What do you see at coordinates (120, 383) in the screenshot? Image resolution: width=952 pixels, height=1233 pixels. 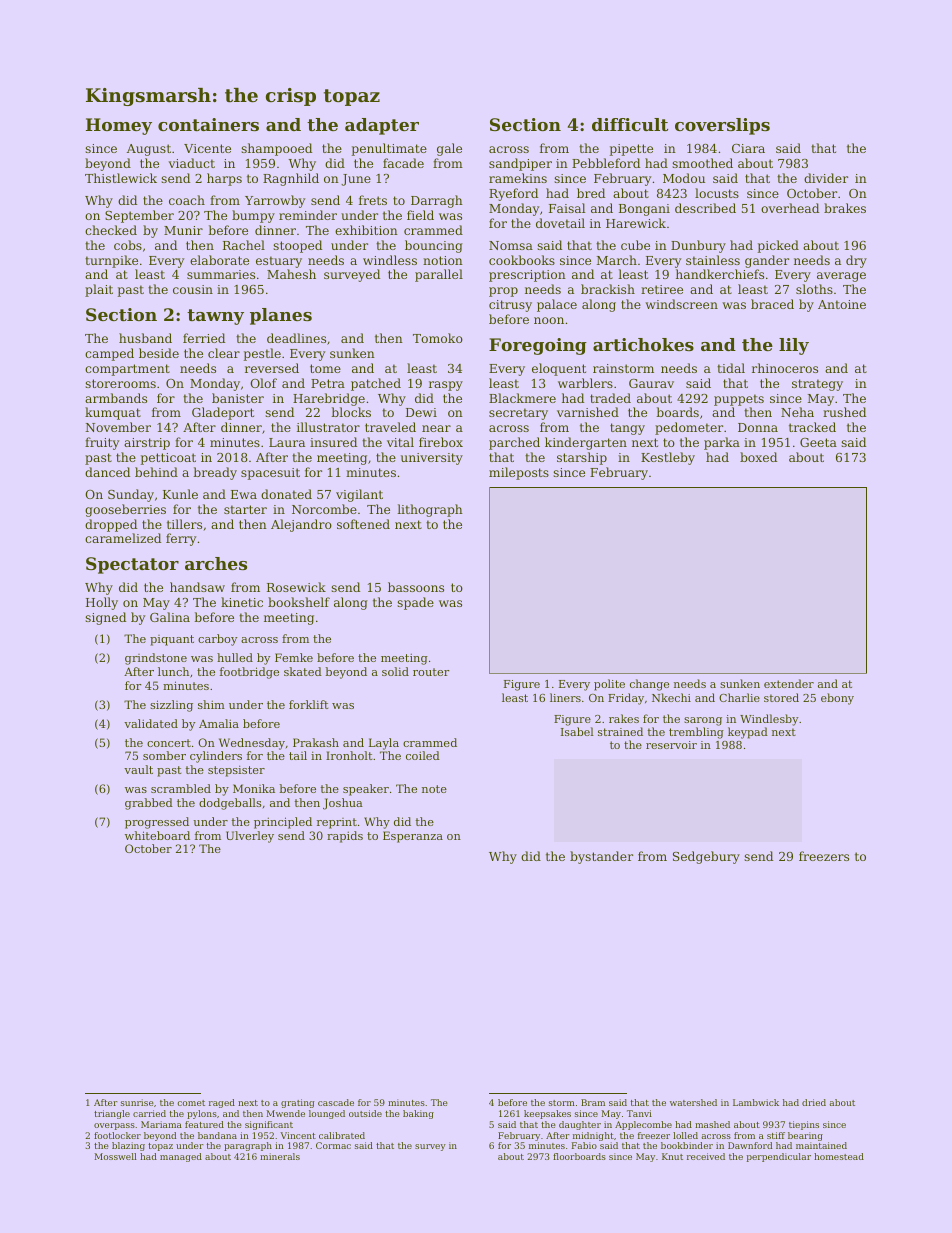 I see `storerooms` at bounding box center [120, 383].
